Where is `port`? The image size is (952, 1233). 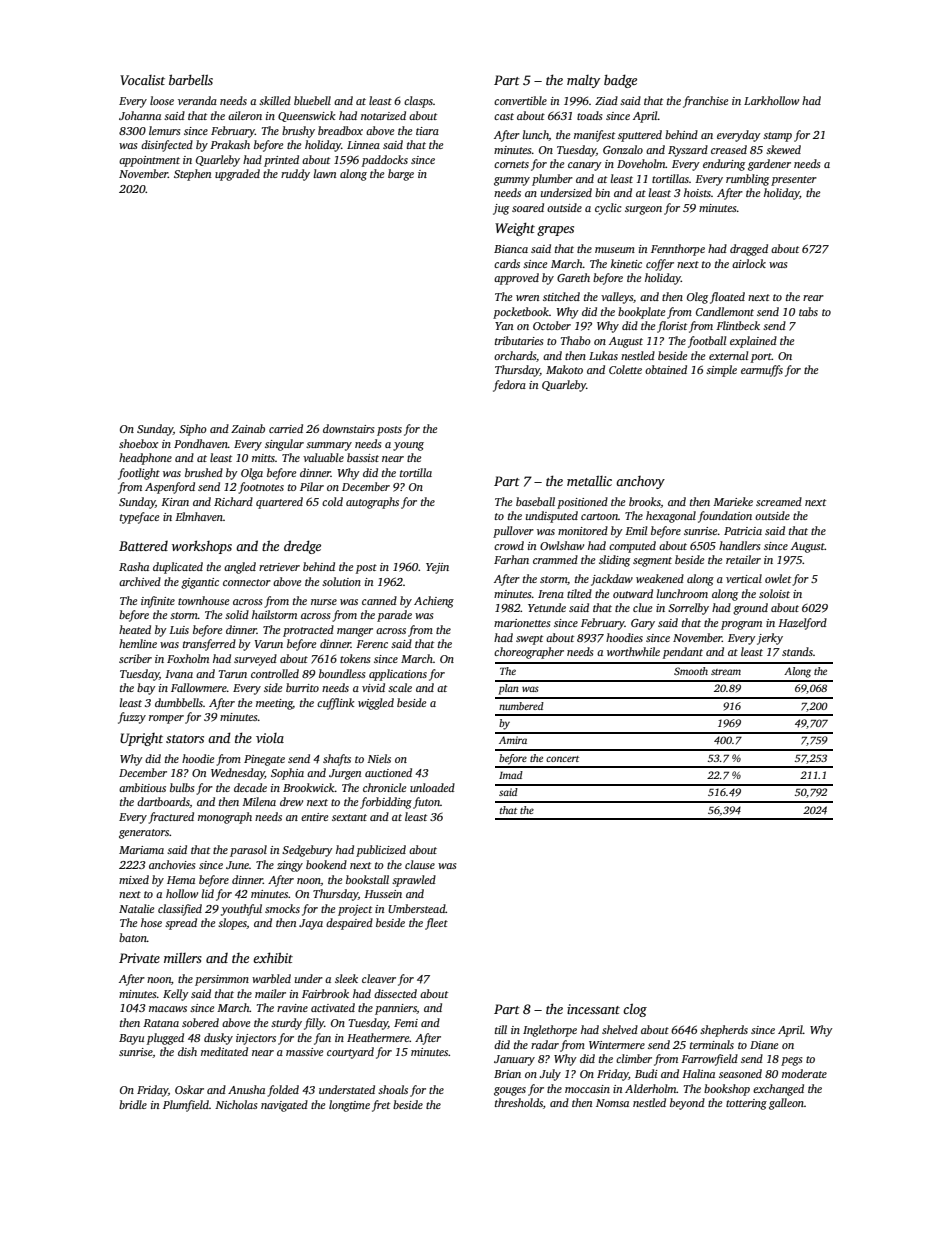
port is located at coordinates (761, 358).
